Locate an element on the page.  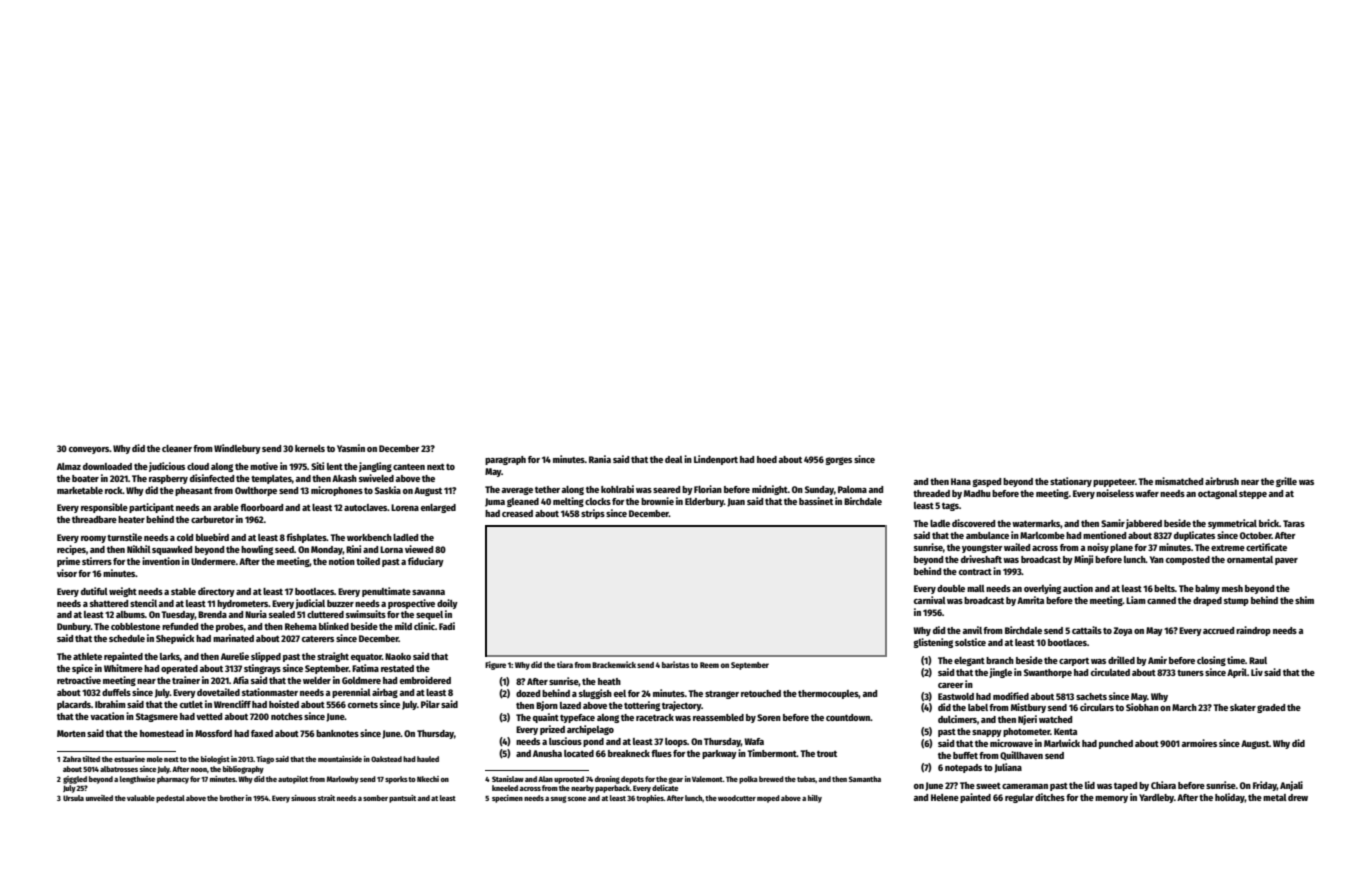
fiduciary is located at coordinates (426, 562).
